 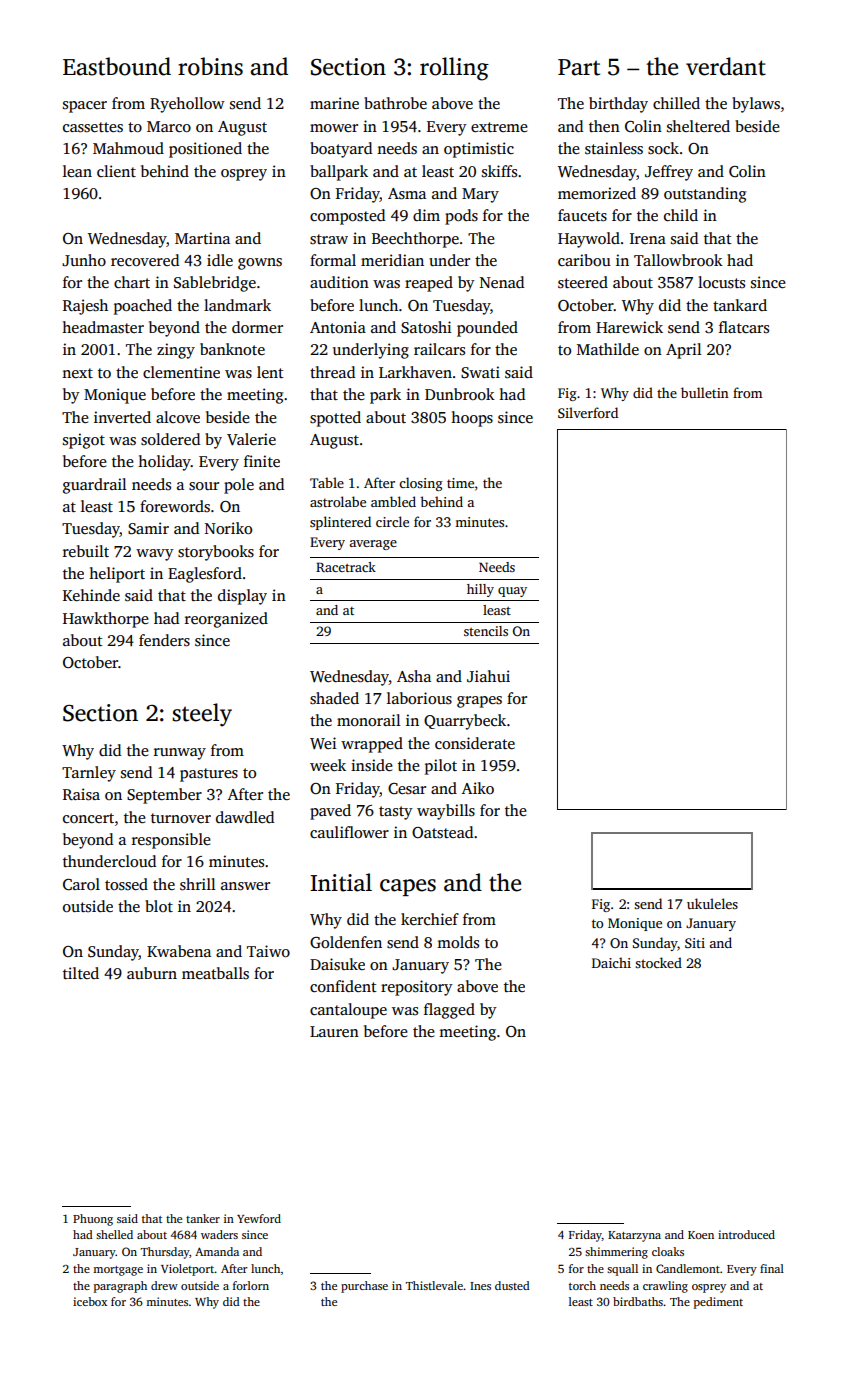 What do you see at coordinates (203, 1218) in the document?
I see `tanker` at bounding box center [203, 1218].
